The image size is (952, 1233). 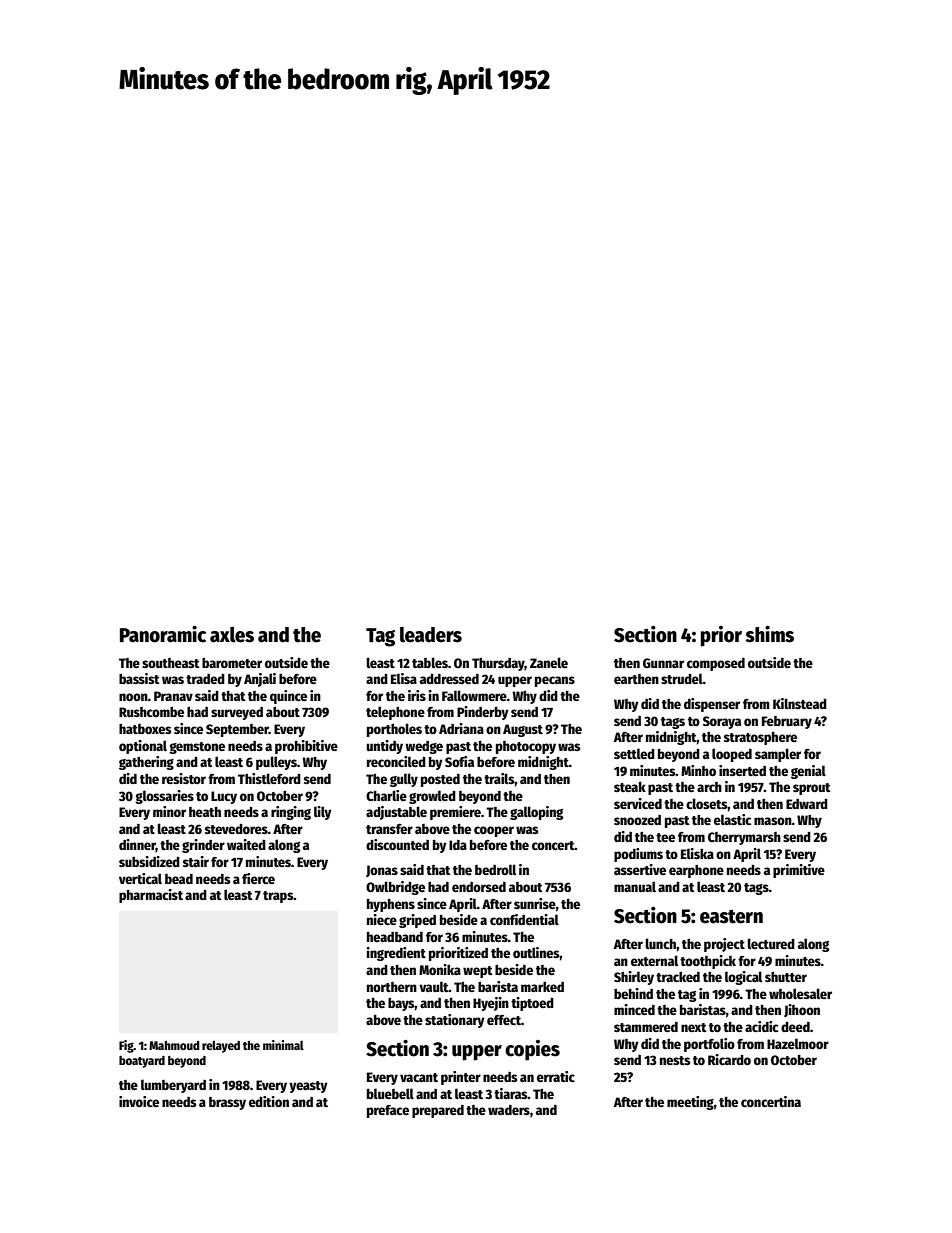 What do you see at coordinates (523, 730) in the screenshot?
I see `August` at bounding box center [523, 730].
